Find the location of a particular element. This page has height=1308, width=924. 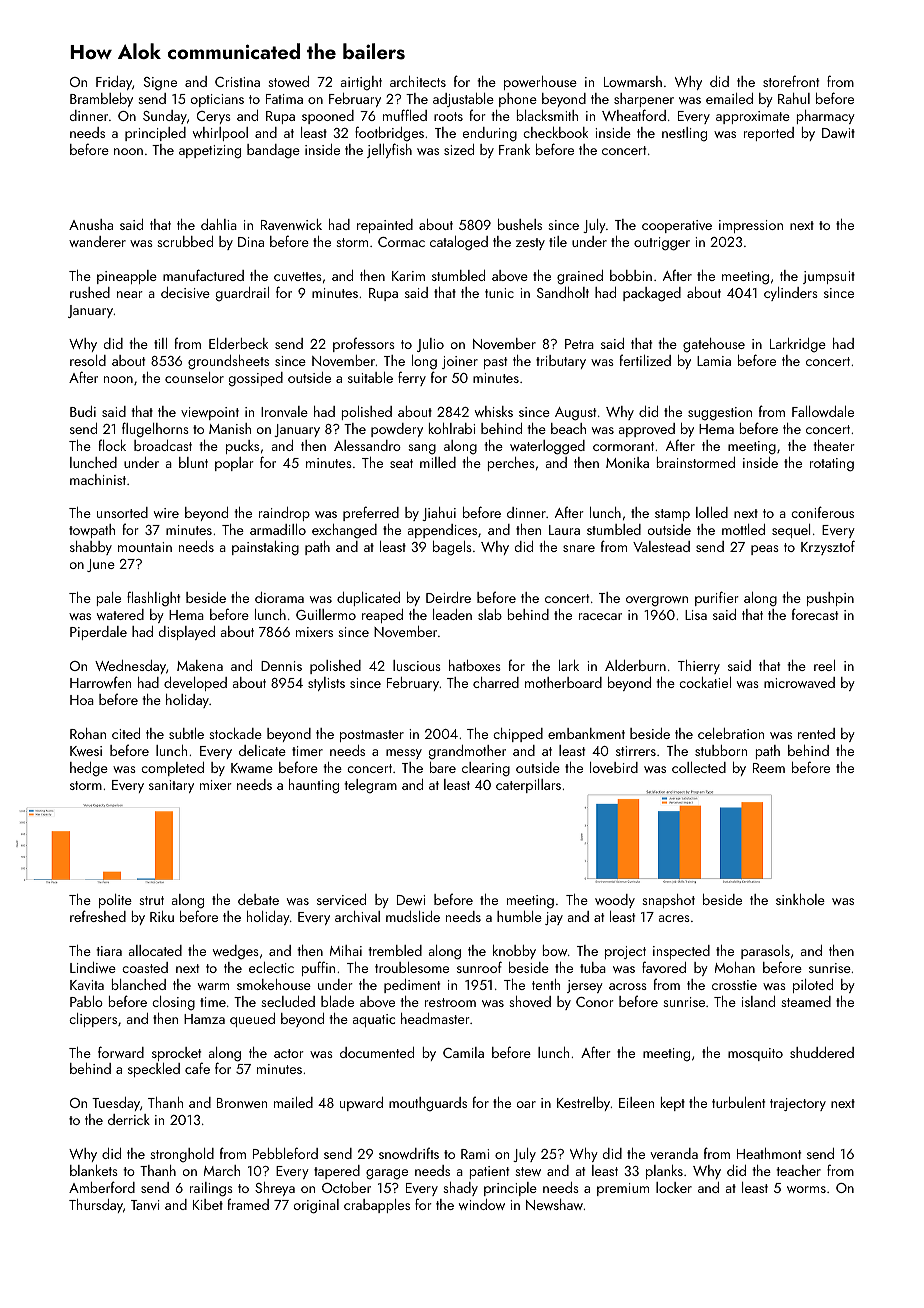

Dawit is located at coordinates (838, 133).
